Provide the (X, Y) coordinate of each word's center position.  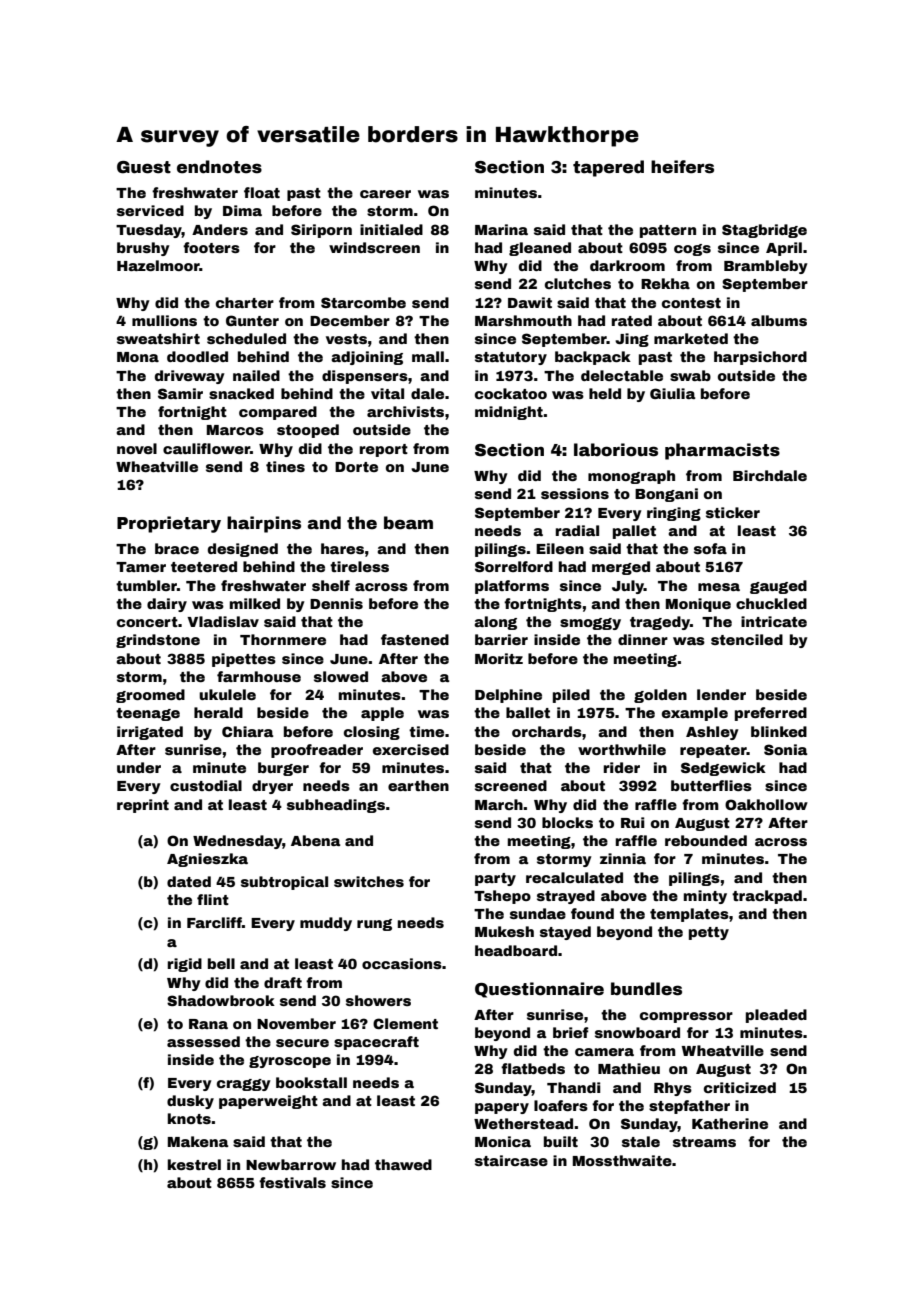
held (605, 393)
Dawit (530, 302)
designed (243, 550)
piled (571, 696)
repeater (713, 751)
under (139, 767)
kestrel (194, 1164)
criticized (740, 1087)
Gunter (252, 320)
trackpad (767, 897)
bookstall (311, 1082)
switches (369, 881)
